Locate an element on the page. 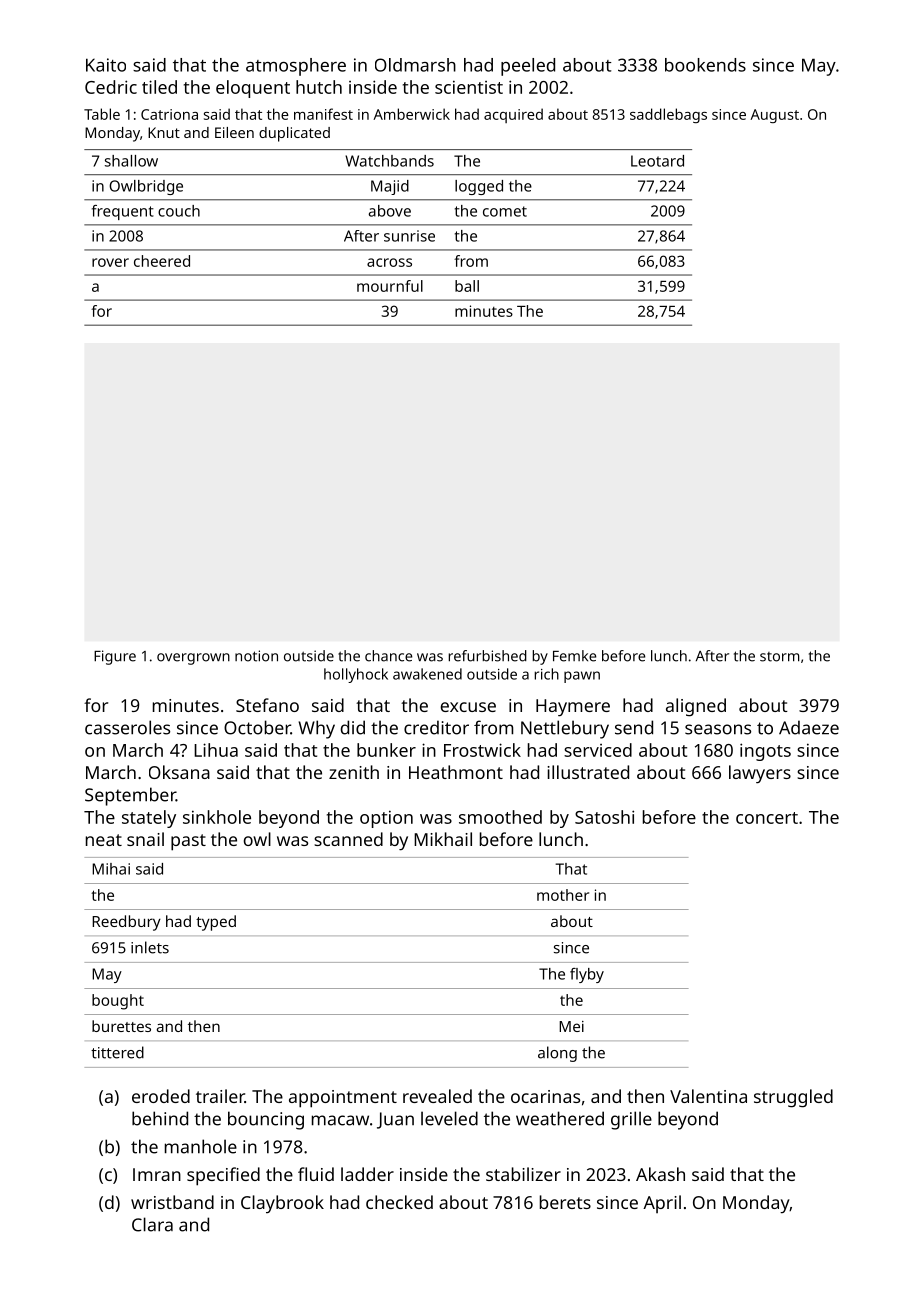 The height and width of the image is (1308, 924). seasons is located at coordinates (718, 729).
